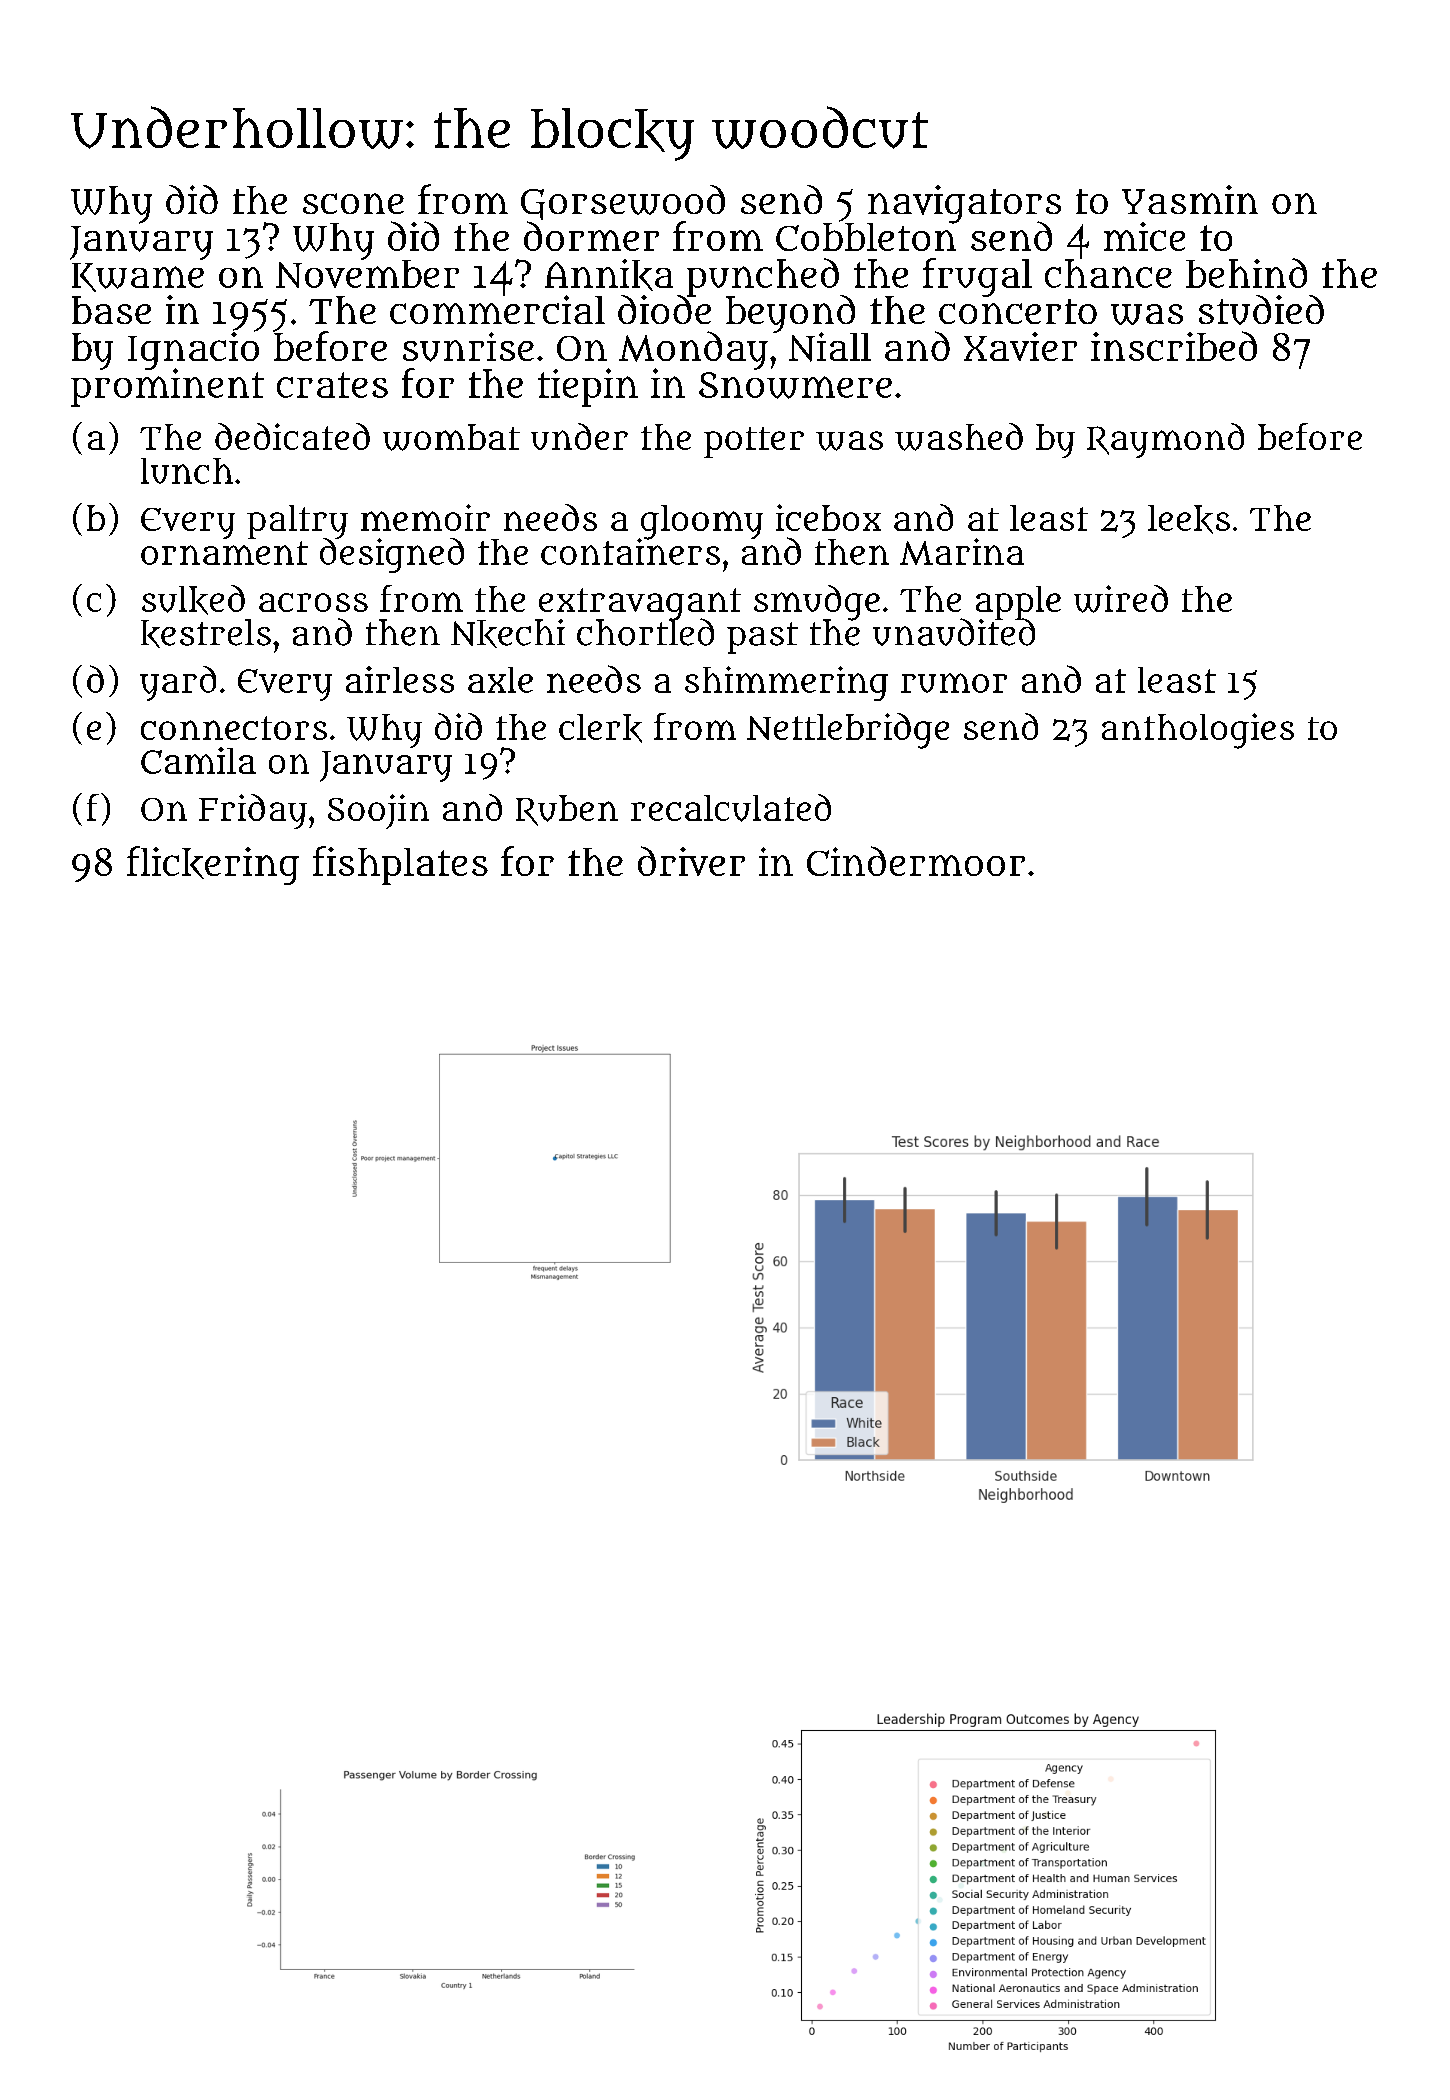  What do you see at coordinates (392, 555) in the document?
I see `designed` at bounding box center [392, 555].
